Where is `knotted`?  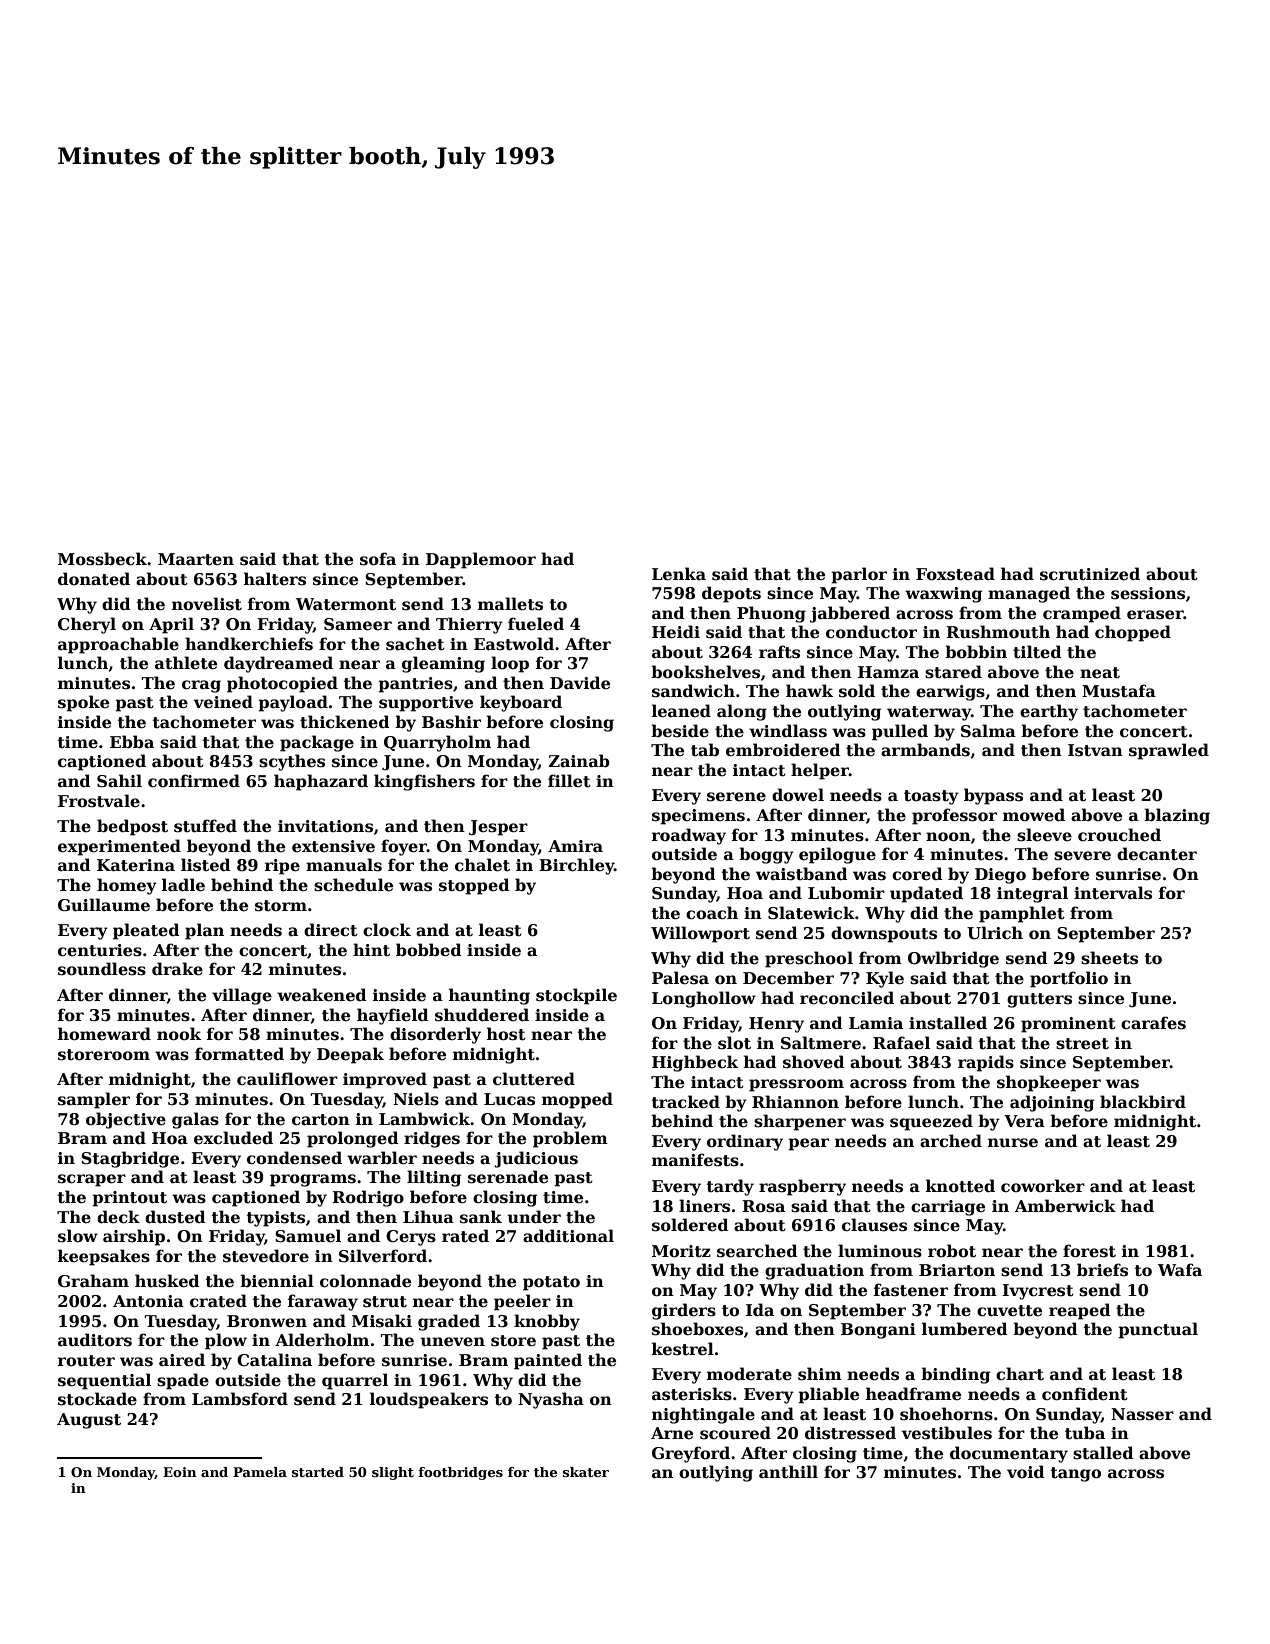 knotted is located at coordinates (960, 1186).
